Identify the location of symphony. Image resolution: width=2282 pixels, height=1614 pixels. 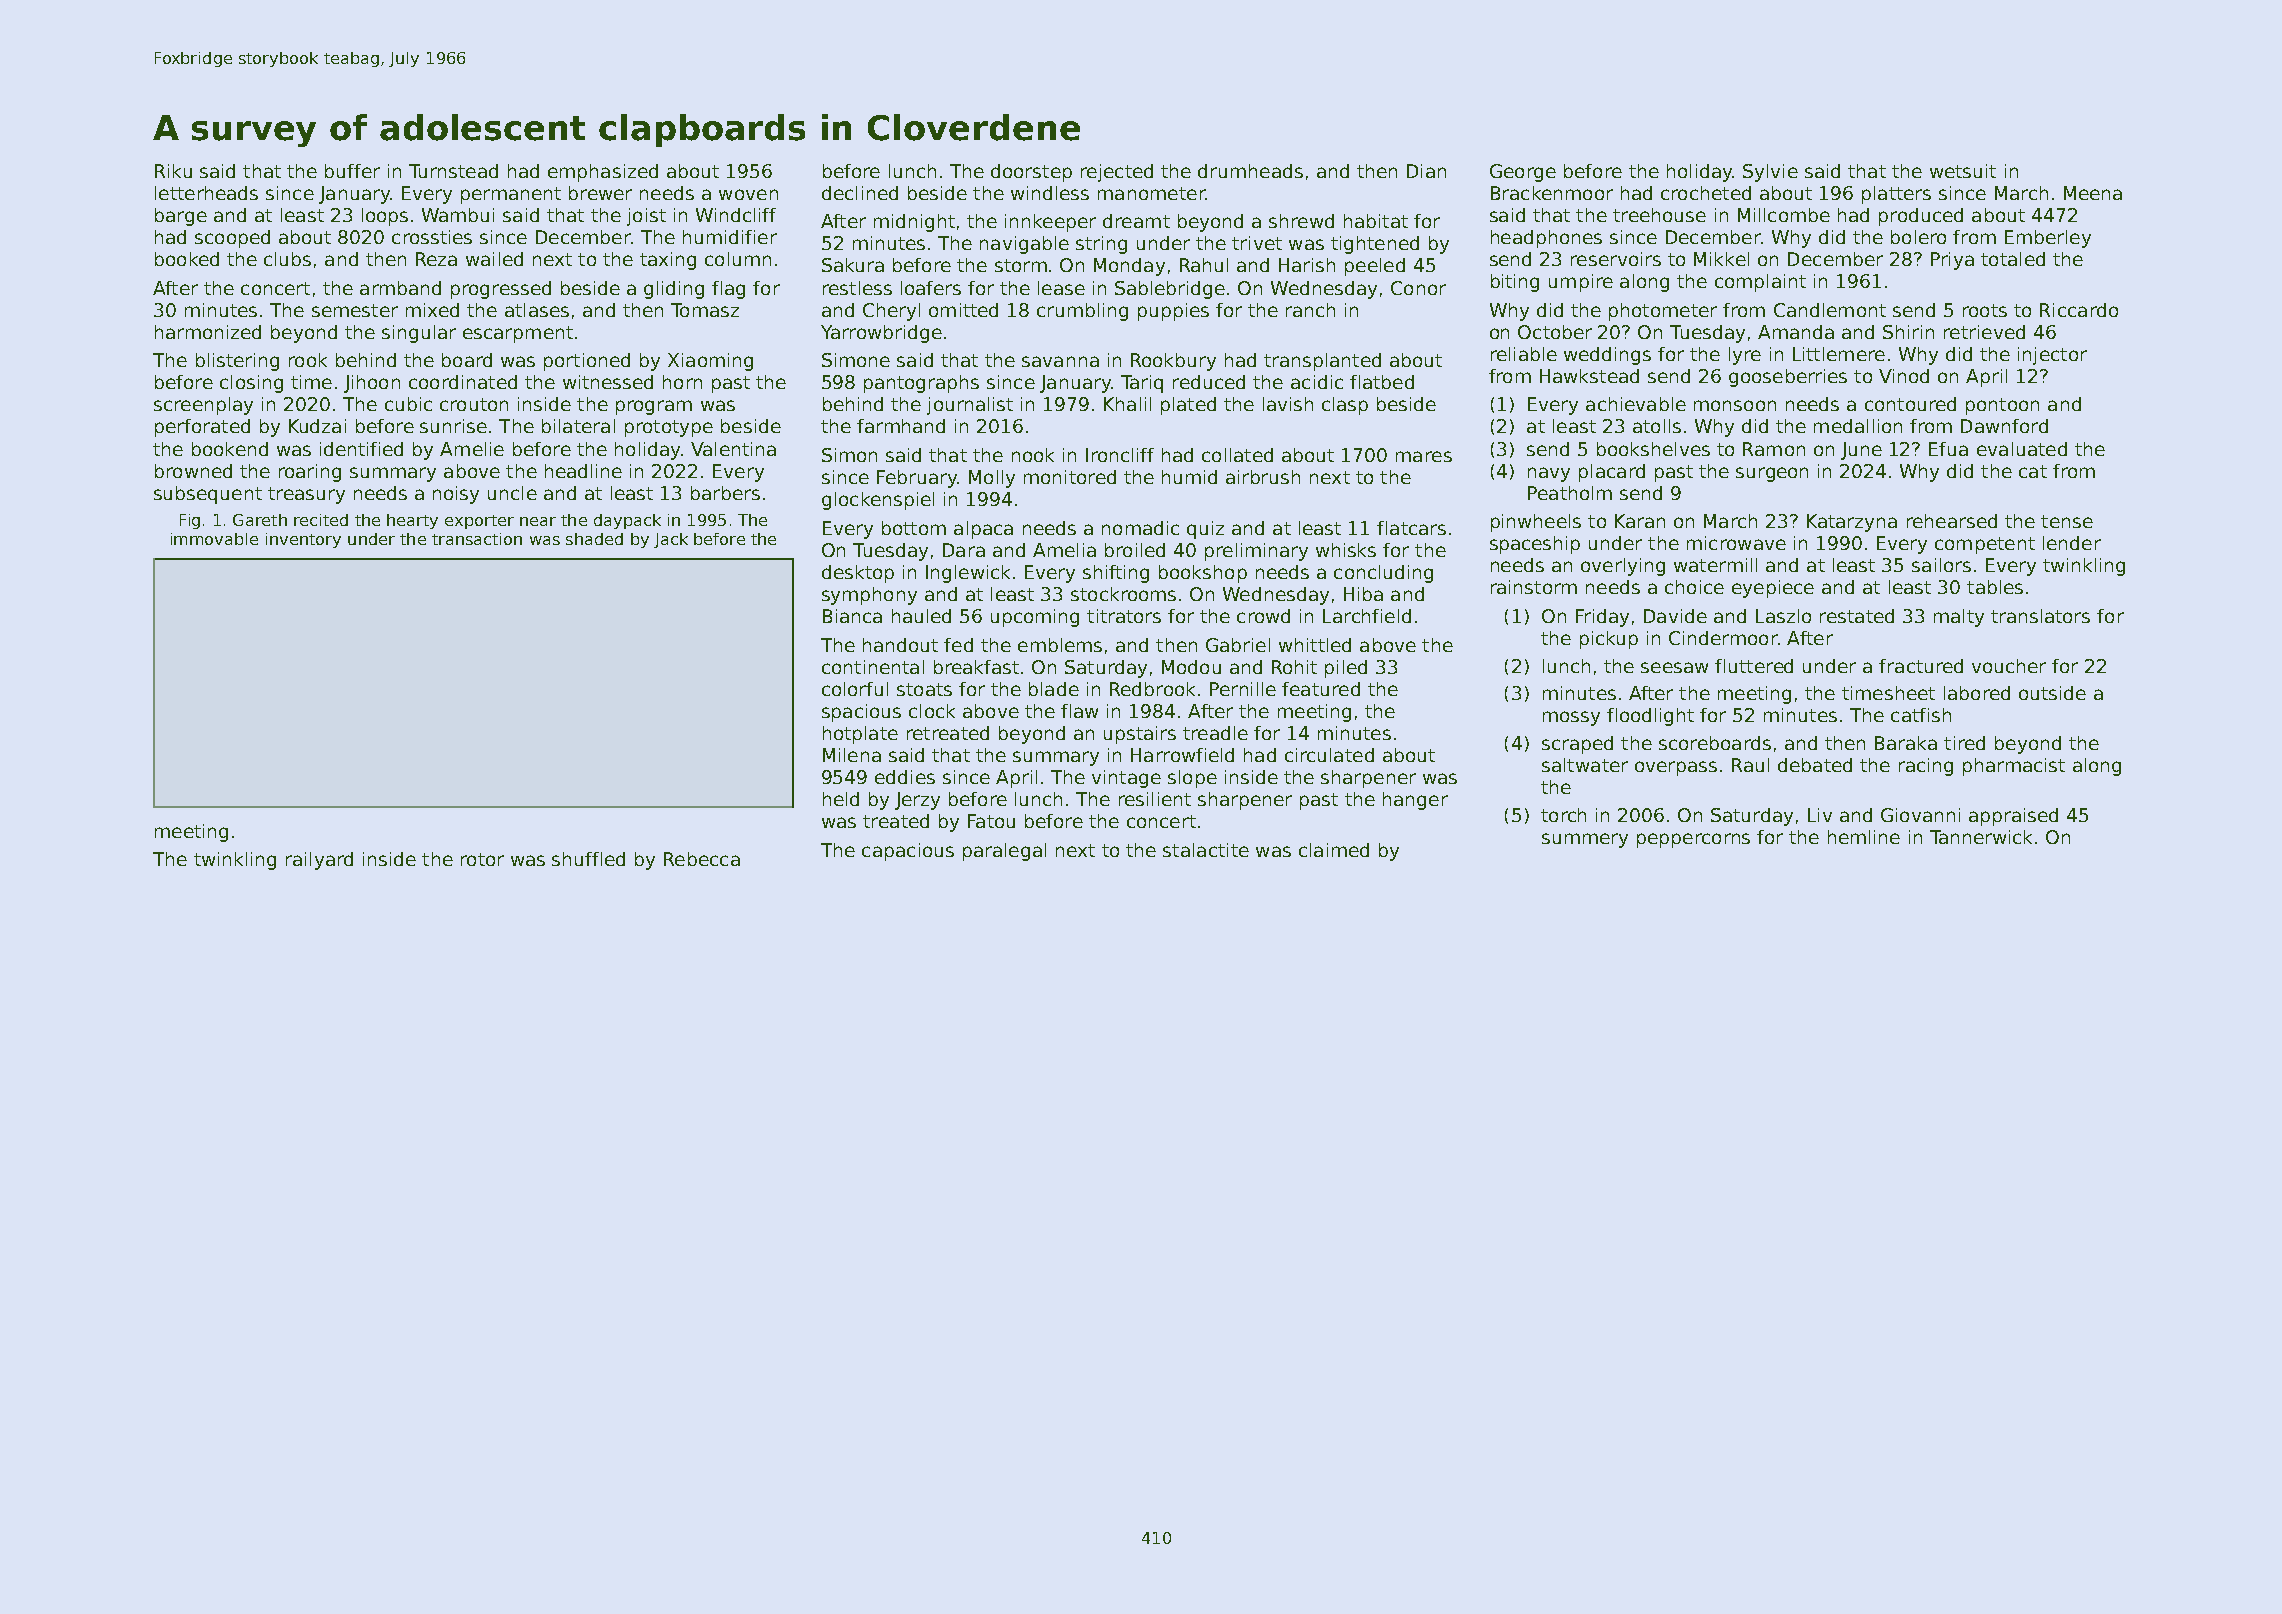
(869, 596).
